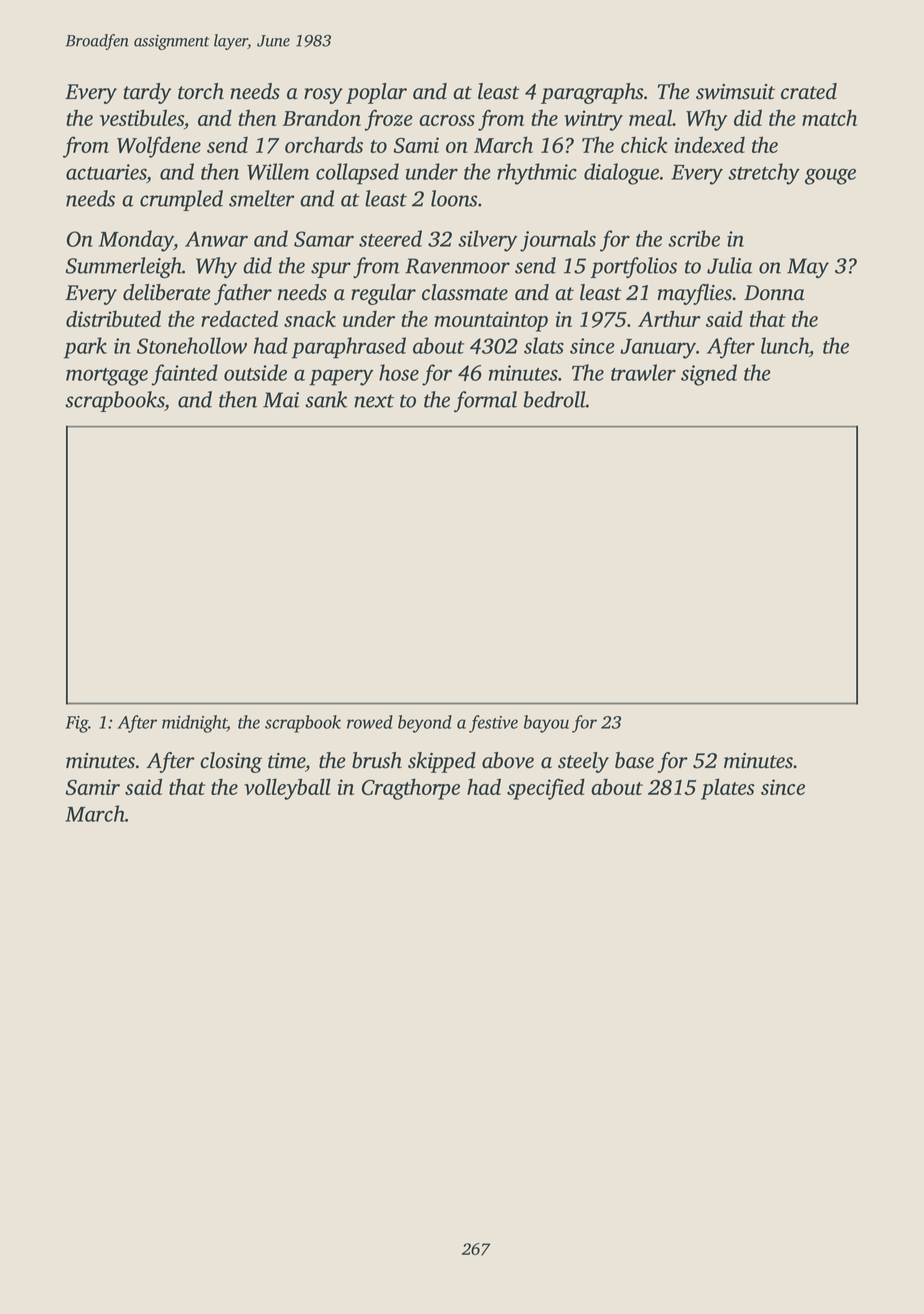 This screenshot has width=924, height=1314. What do you see at coordinates (231, 762) in the screenshot?
I see `closing` at bounding box center [231, 762].
